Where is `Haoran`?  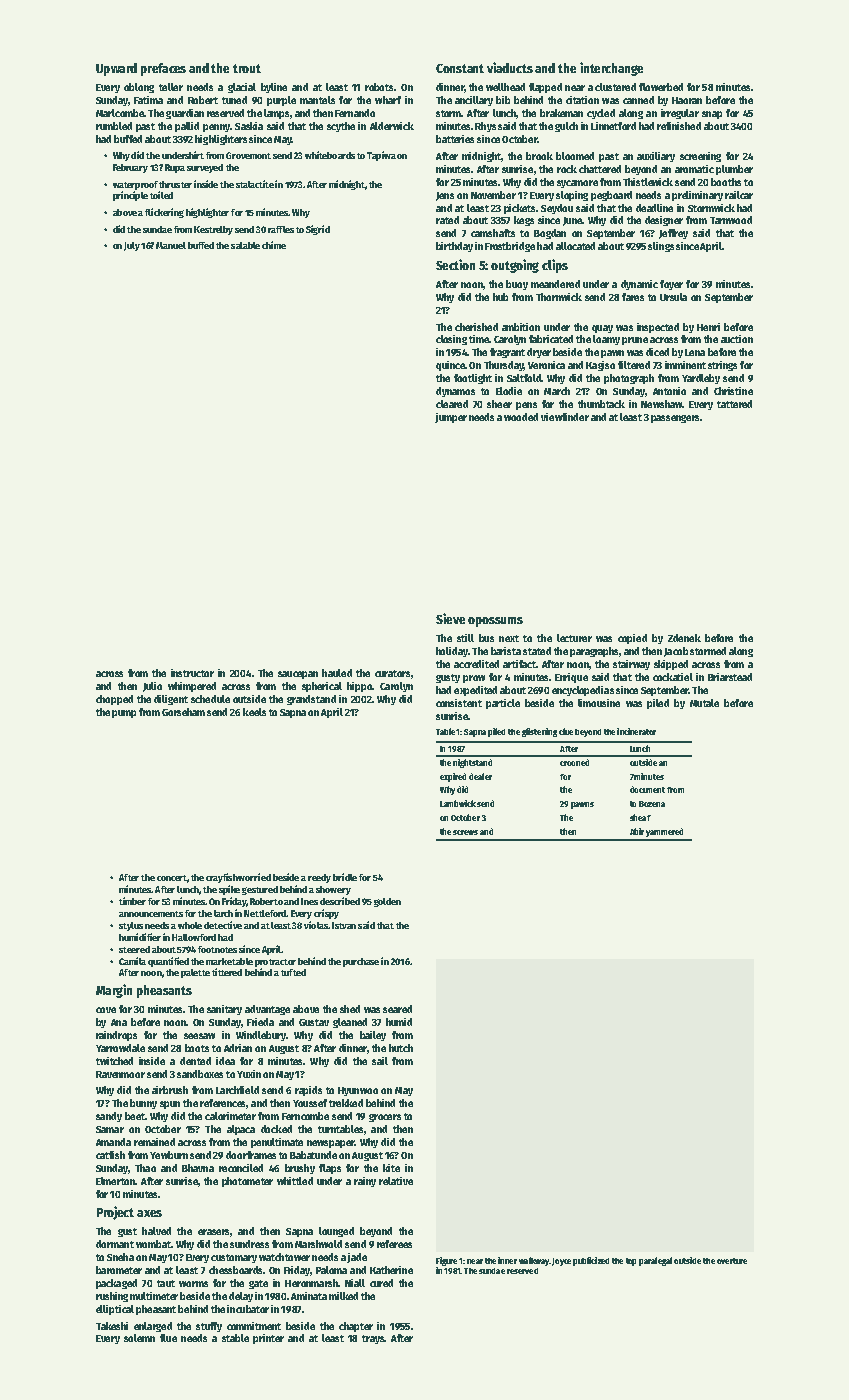 Haoran is located at coordinates (687, 100).
